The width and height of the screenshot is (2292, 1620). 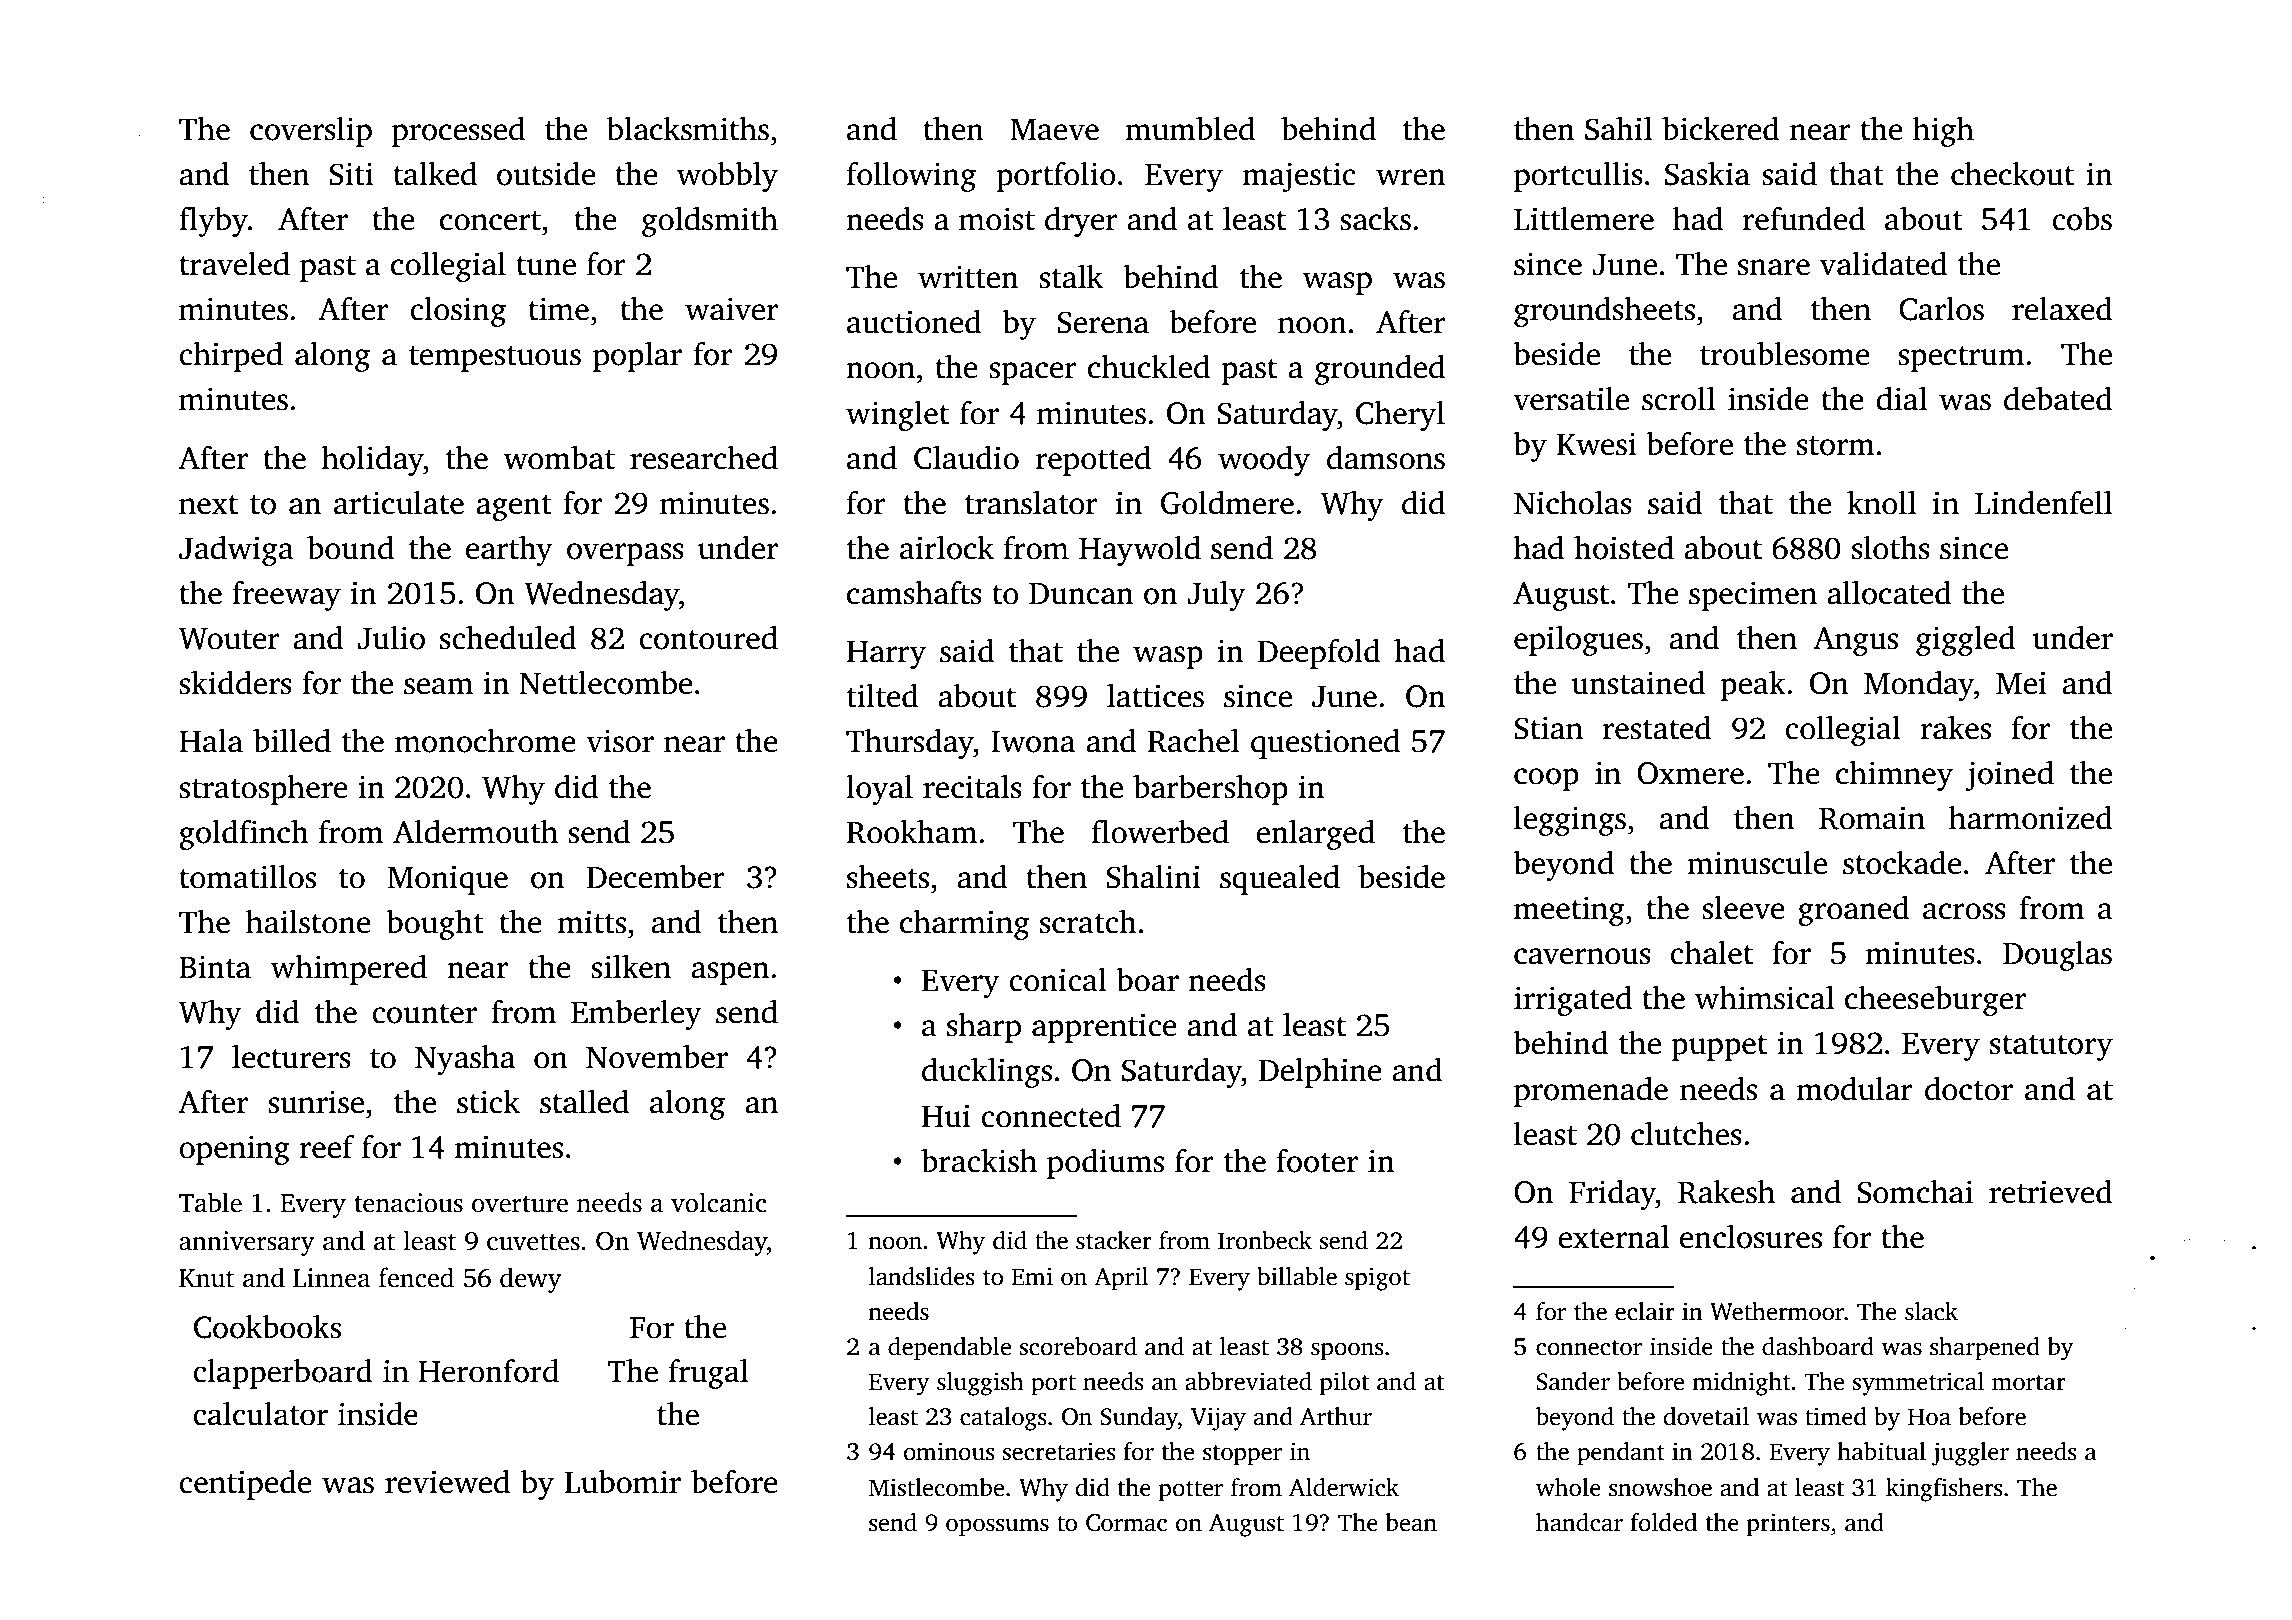 What do you see at coordinates (1618, 129) in the screenshot?
I see `Sahil` at bounding box center [1618, 129].
